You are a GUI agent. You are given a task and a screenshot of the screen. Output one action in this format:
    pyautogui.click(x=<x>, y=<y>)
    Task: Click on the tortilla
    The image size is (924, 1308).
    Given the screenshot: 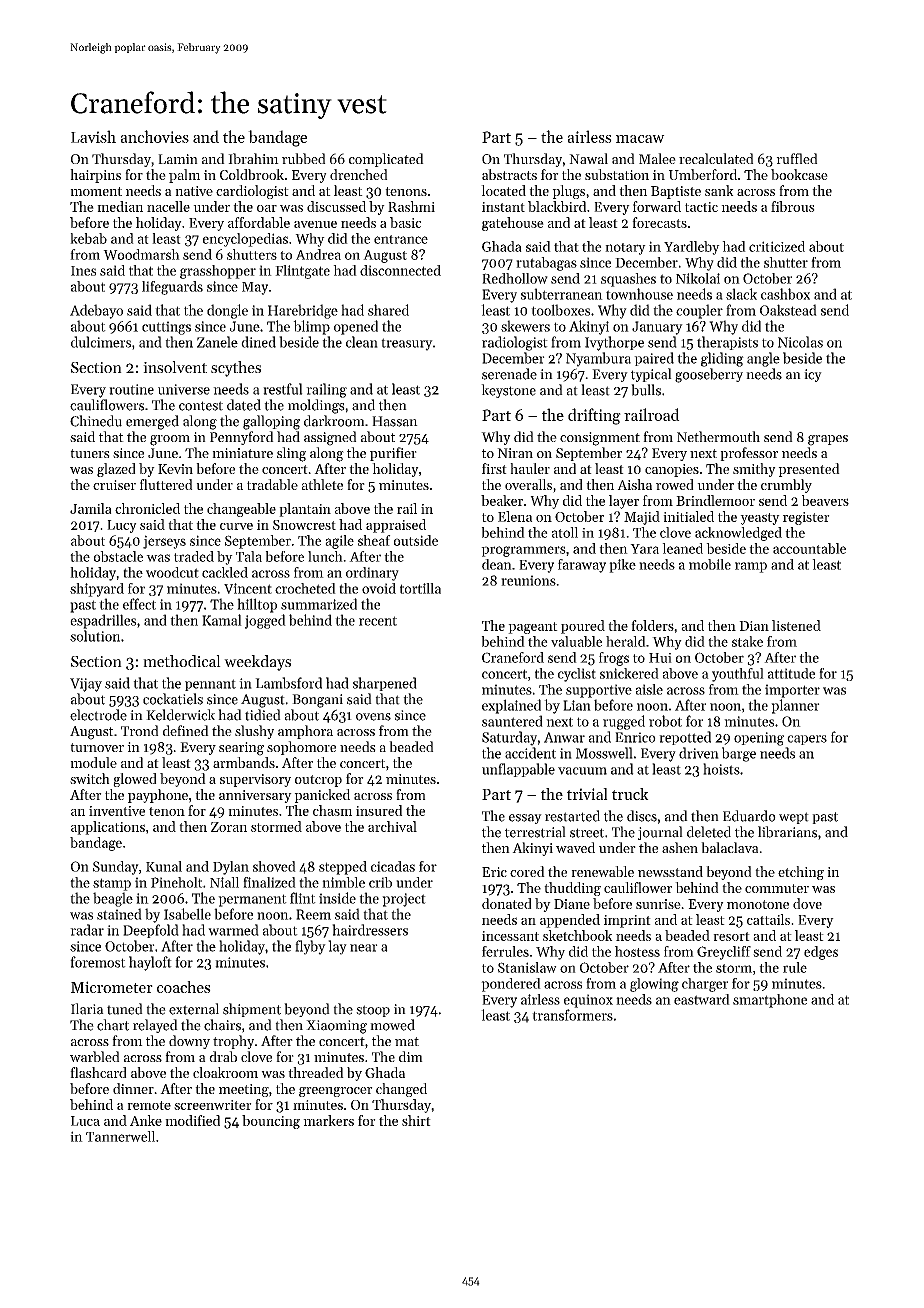 What is the action you would take?
    pyautogui.click(x=420, y=588)
